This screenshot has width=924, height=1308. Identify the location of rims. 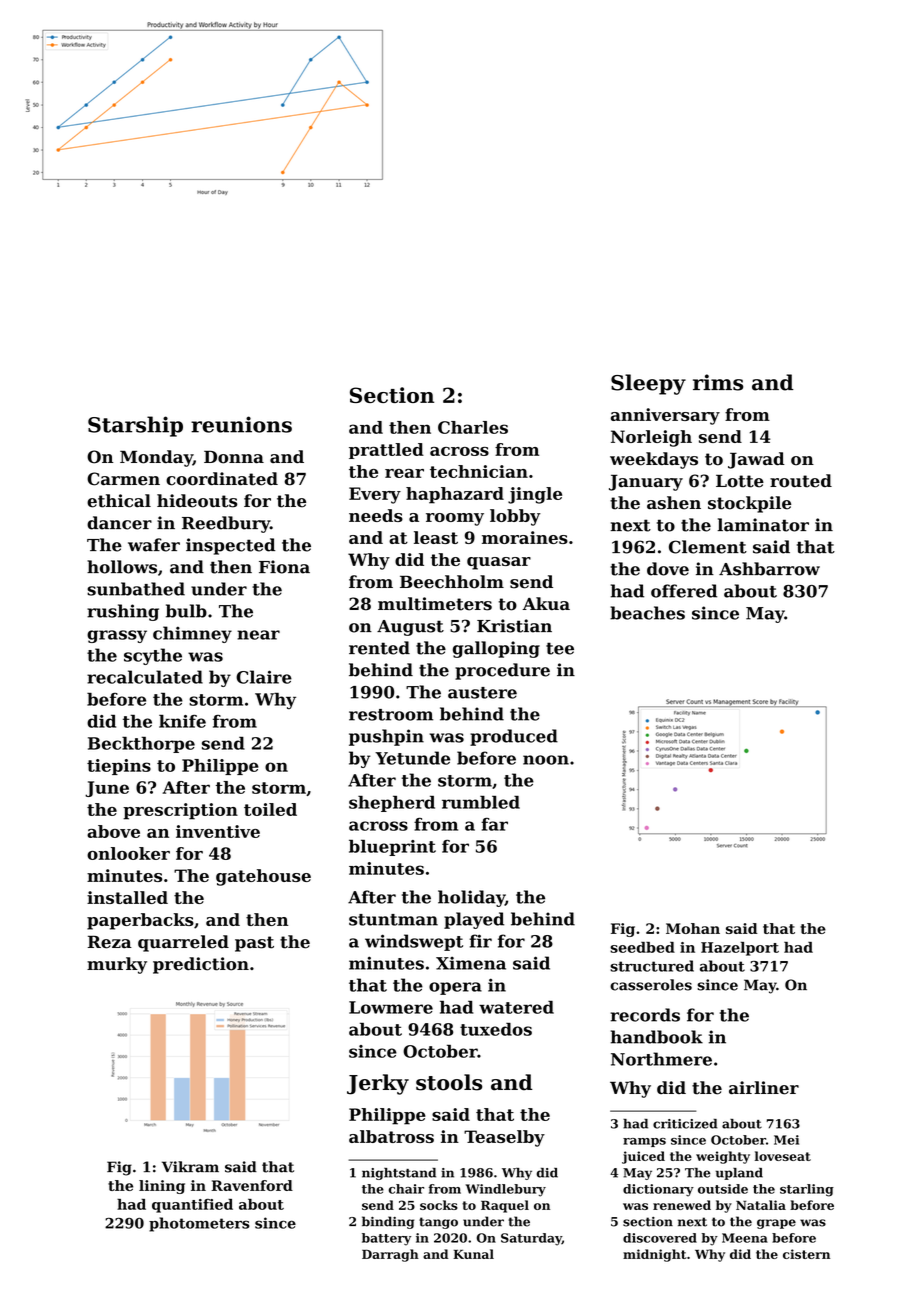
(718, 382).
